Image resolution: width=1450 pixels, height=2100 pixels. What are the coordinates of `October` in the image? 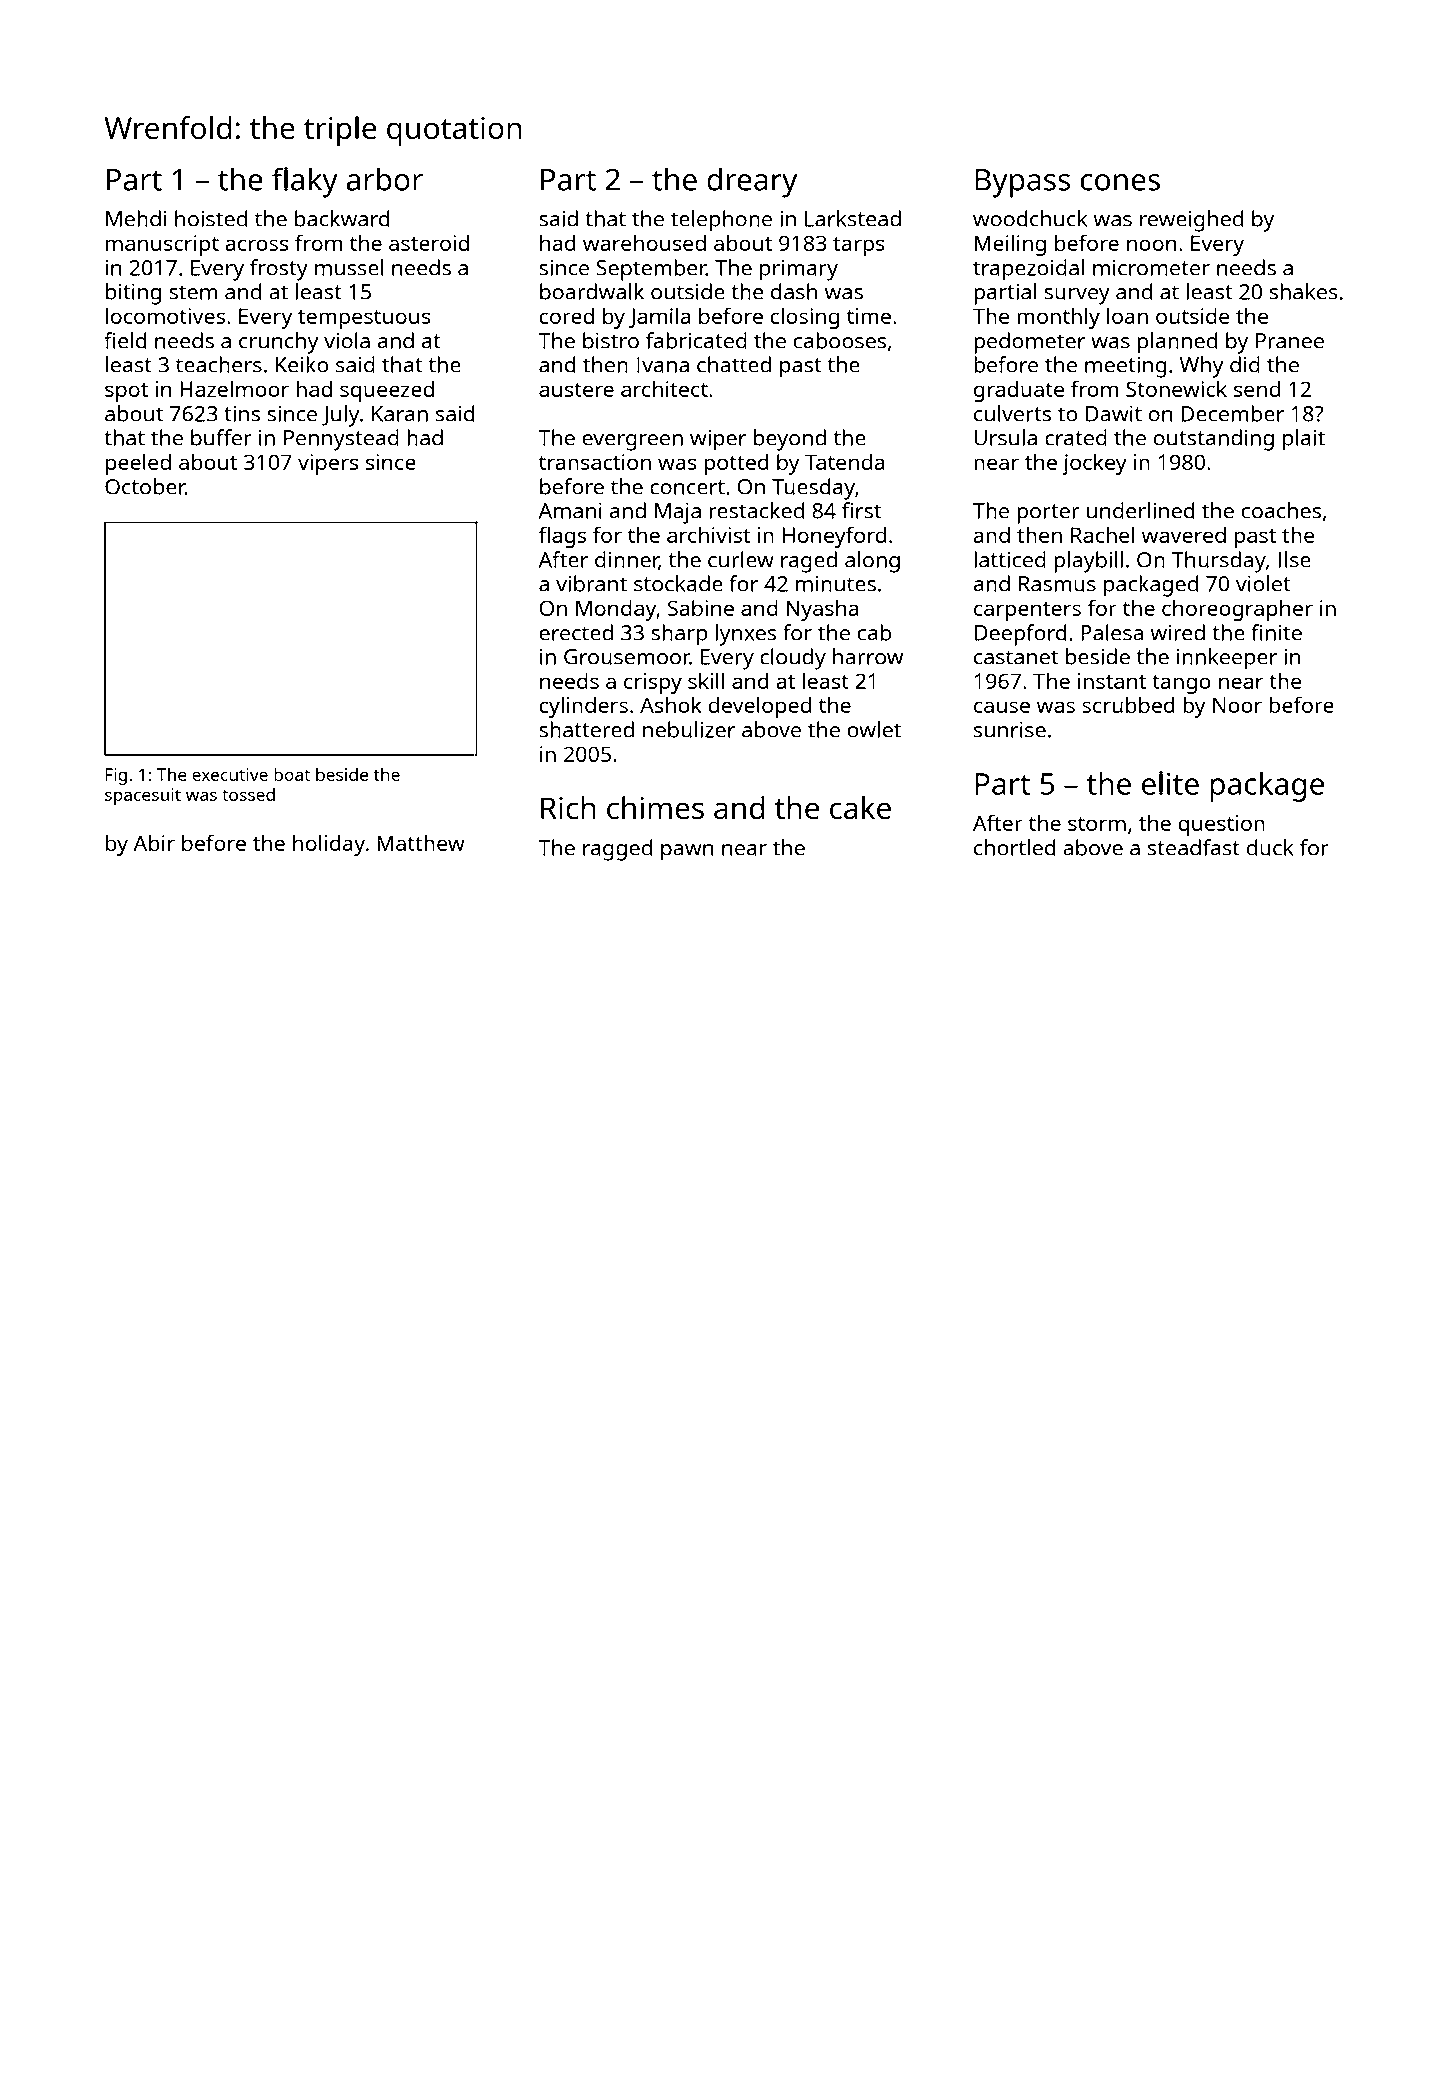 It's located at (145, 486).
